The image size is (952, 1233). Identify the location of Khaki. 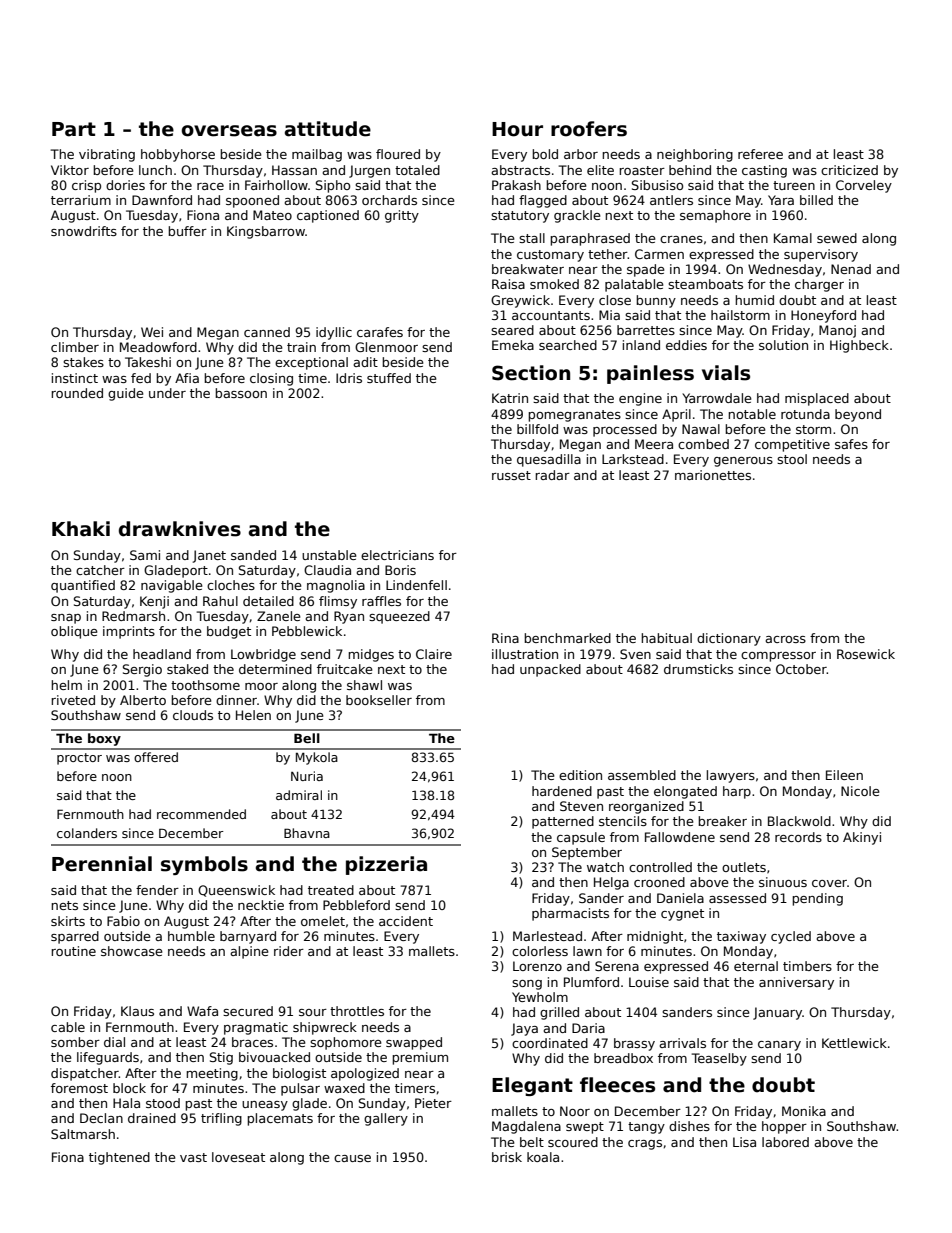
(81, 529).
